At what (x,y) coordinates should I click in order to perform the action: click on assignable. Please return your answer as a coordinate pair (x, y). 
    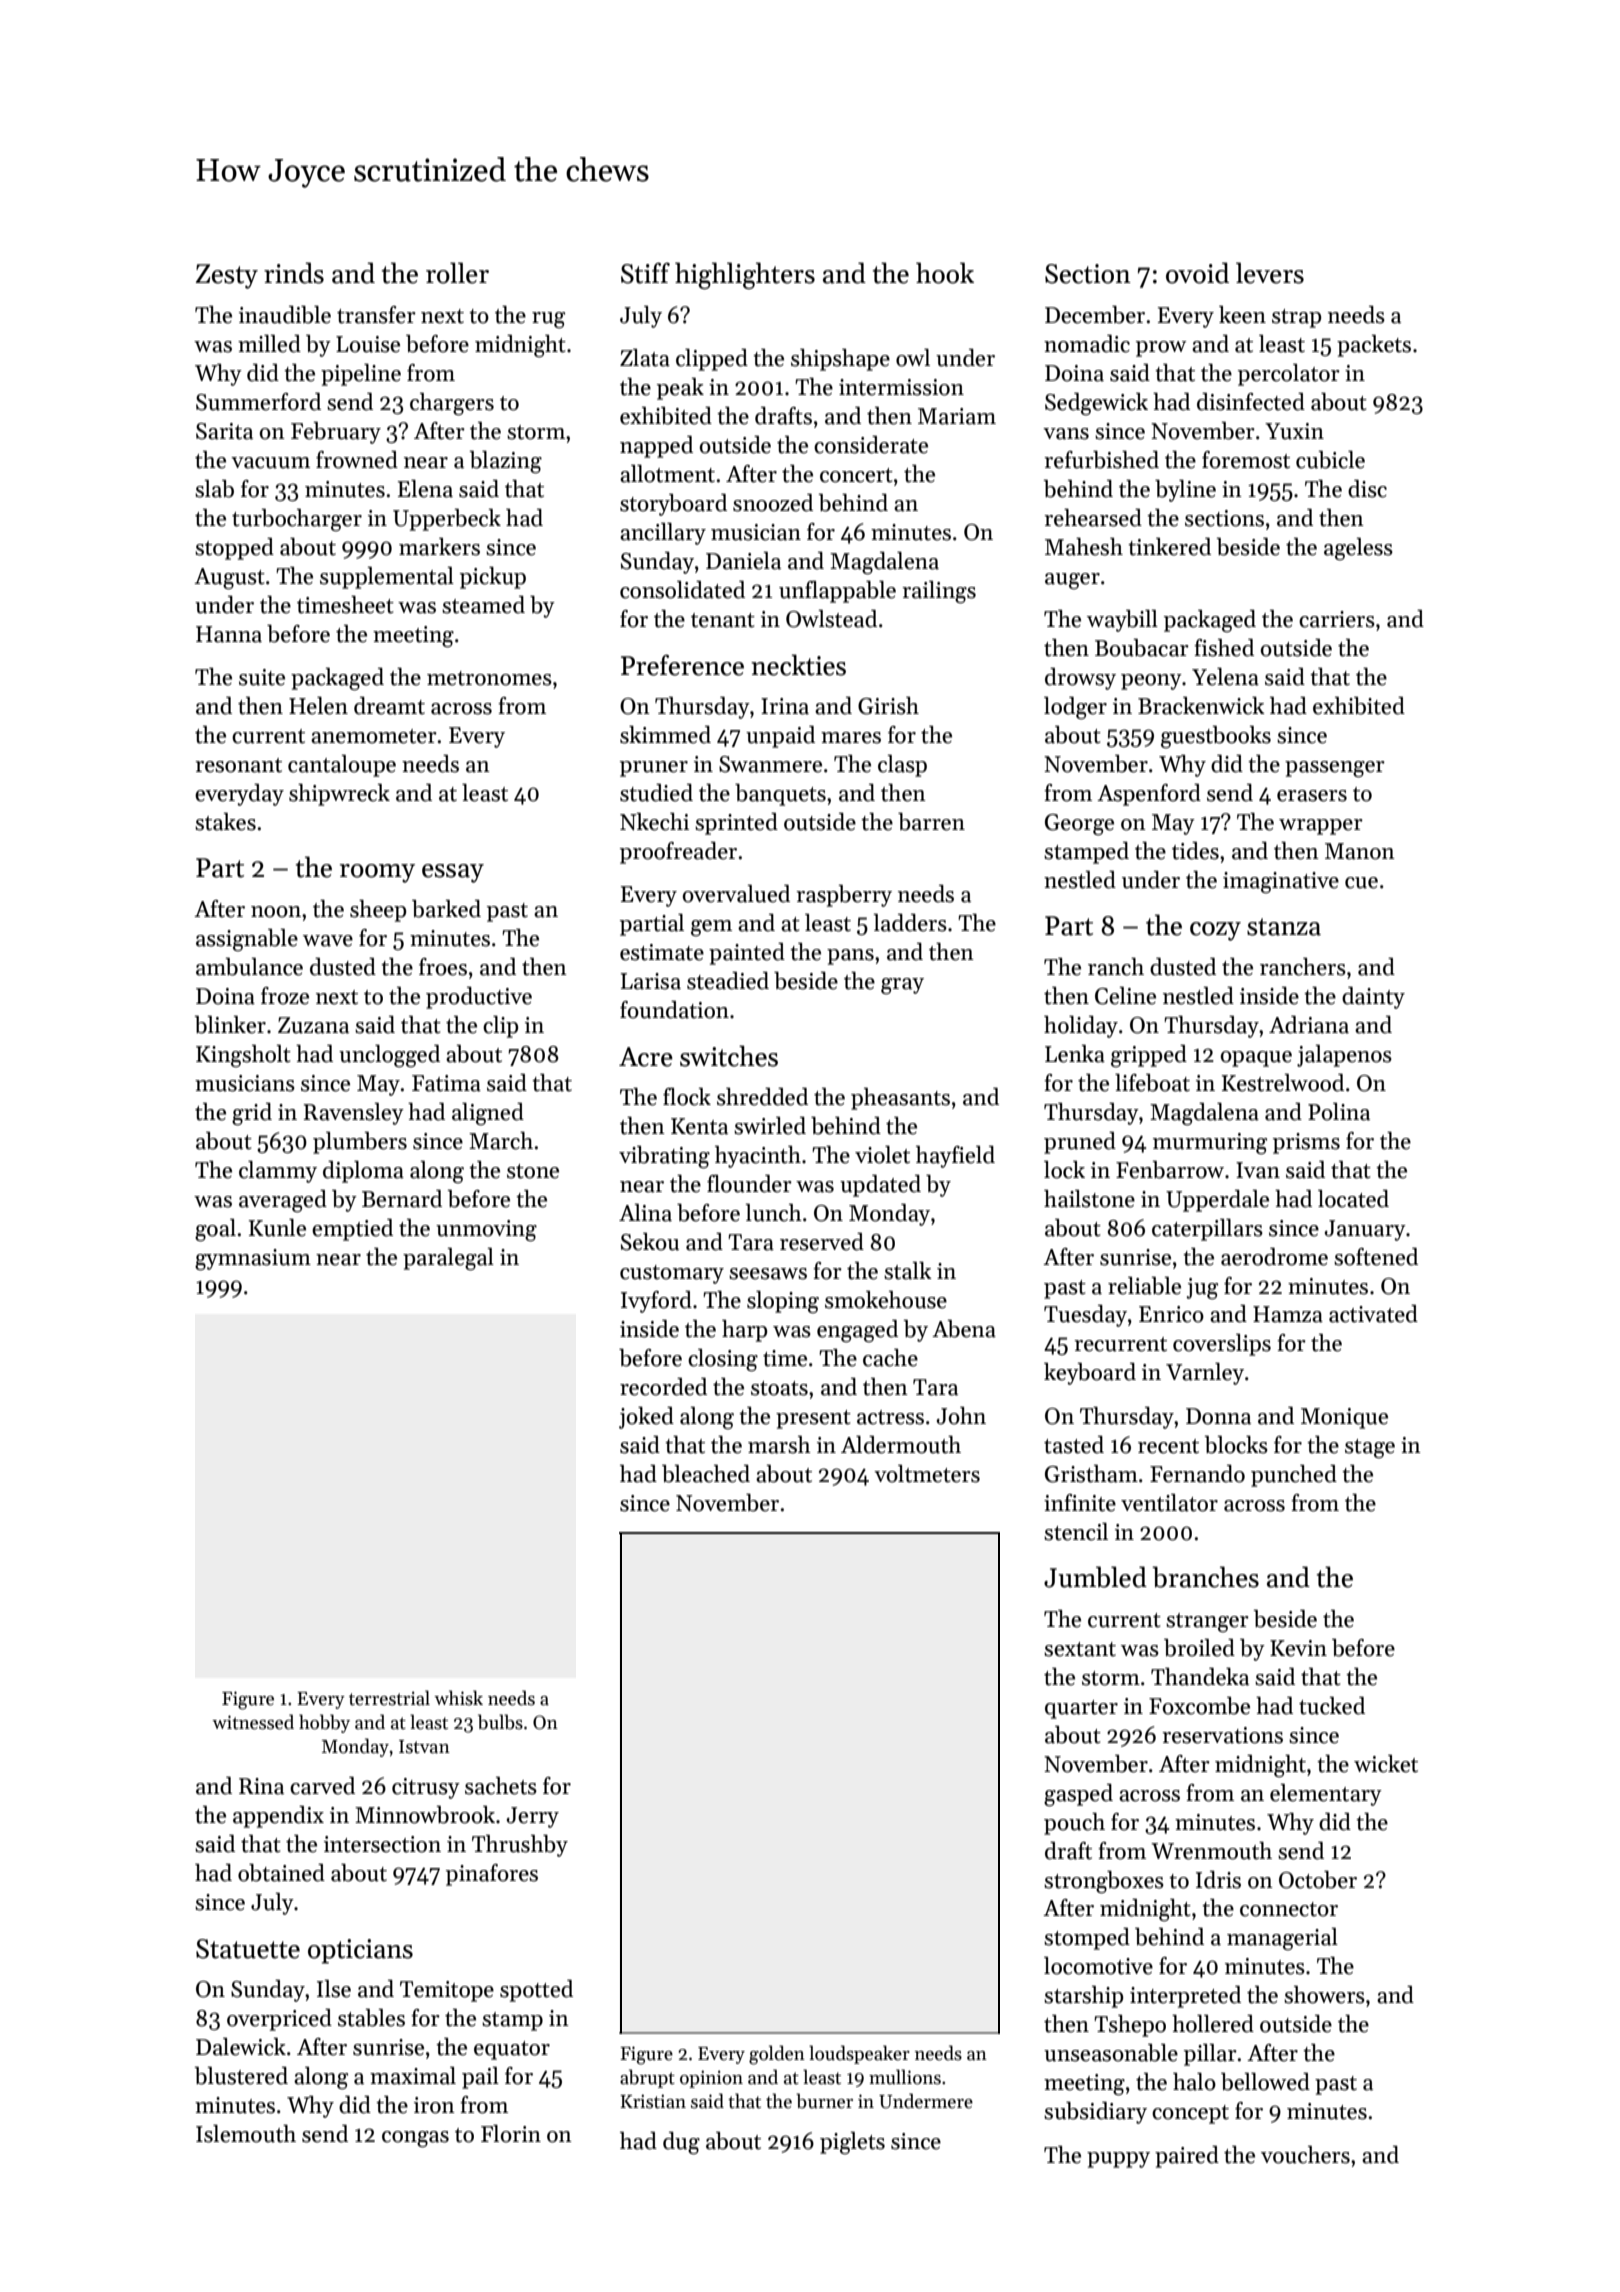
    Looking at the image, I should click on (247, 940).
